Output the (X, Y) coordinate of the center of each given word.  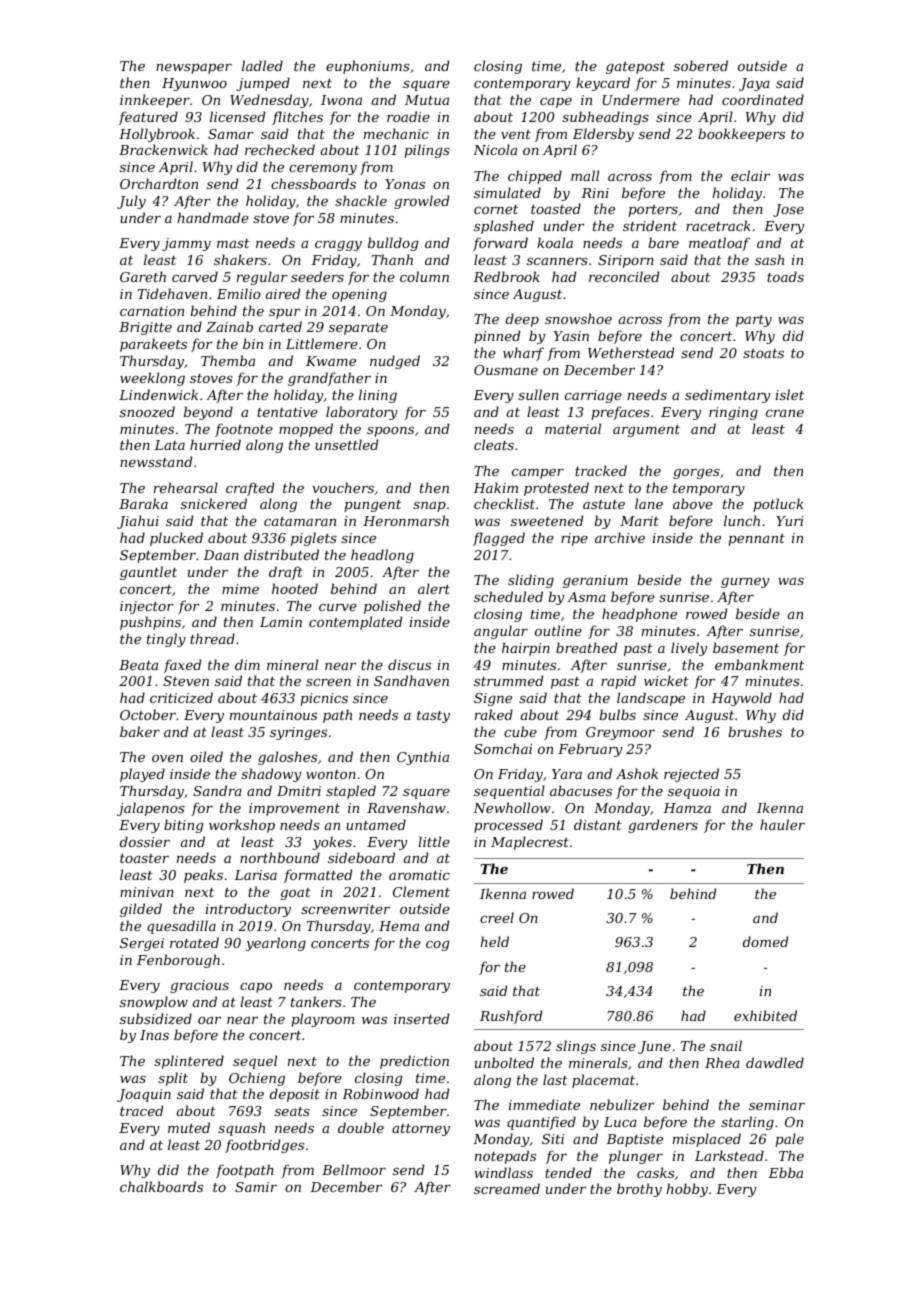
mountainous (273, 715)
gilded (141, 910)
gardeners (663, 826)
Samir (256, 1187)
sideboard (361, 857)
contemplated (355, 623)
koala (555, 242)
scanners (557, 261)
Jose (788, 210)
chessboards (313, 183)
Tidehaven (172, 293)
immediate (544, 1104)
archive (620, 537)
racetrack (718, 225)
